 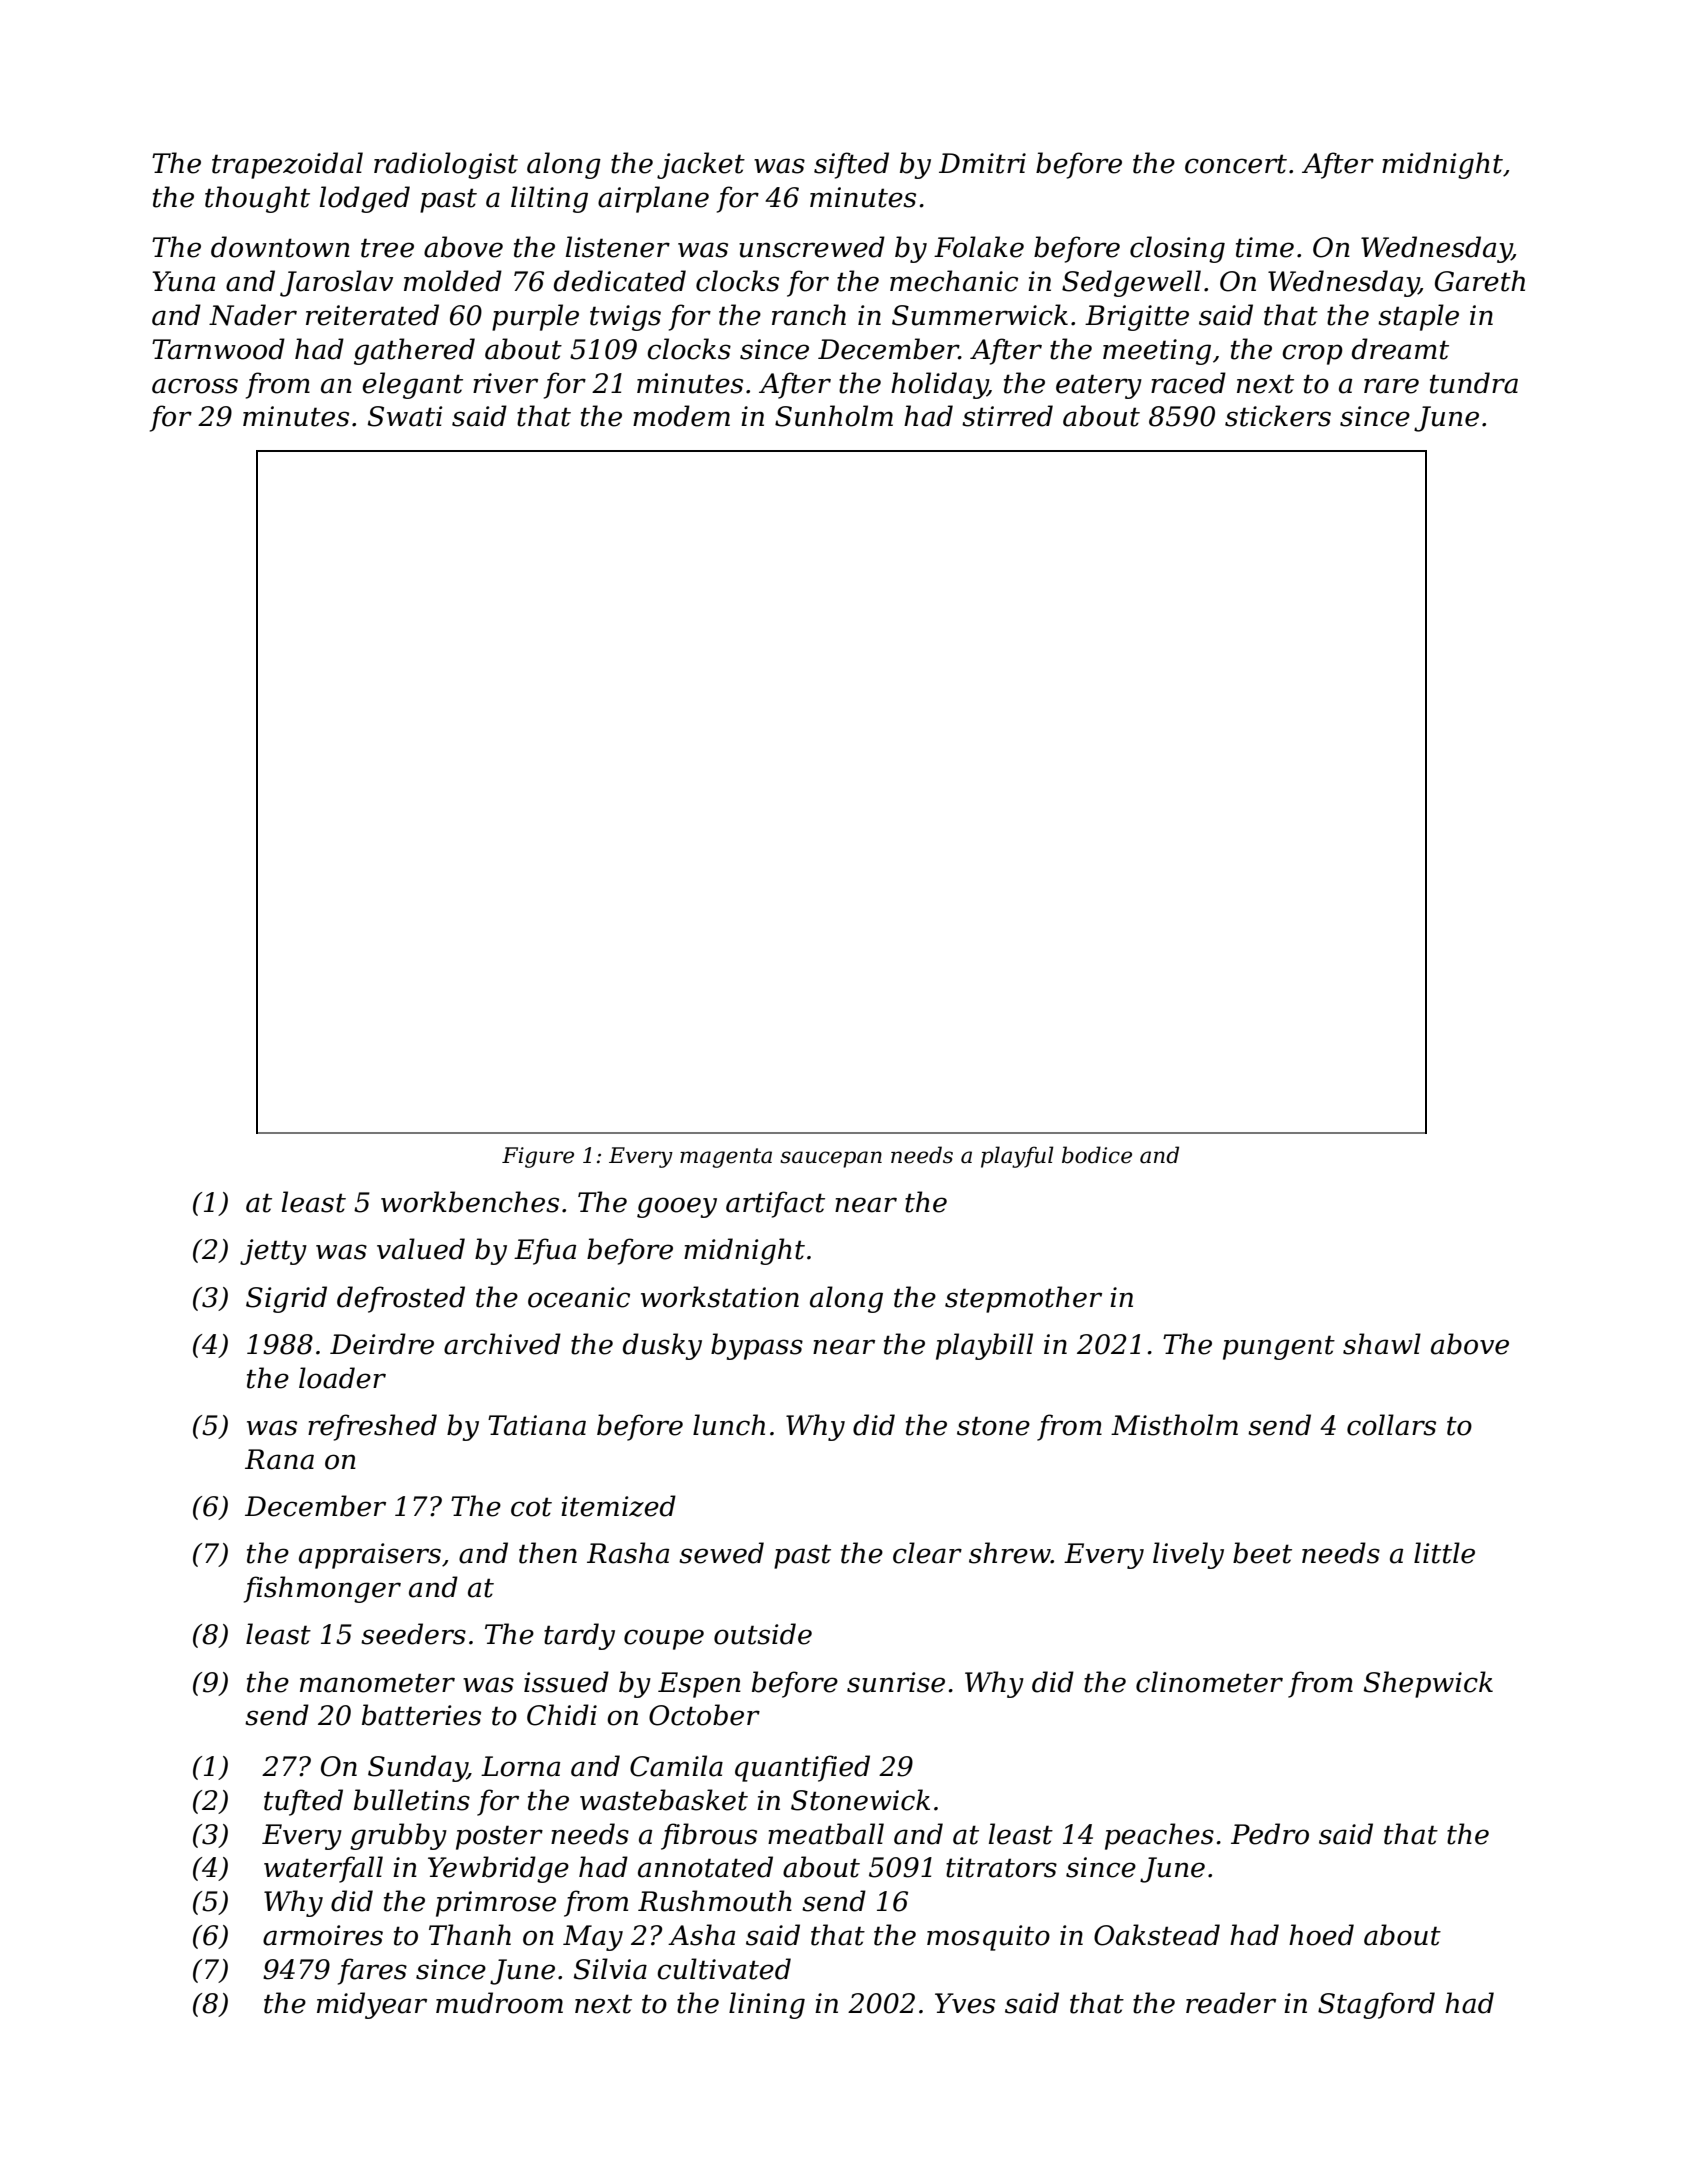 What do you see at coordinates (965, 2003) in the document?
I see `Yves` at bounding box center [965, 2003].
